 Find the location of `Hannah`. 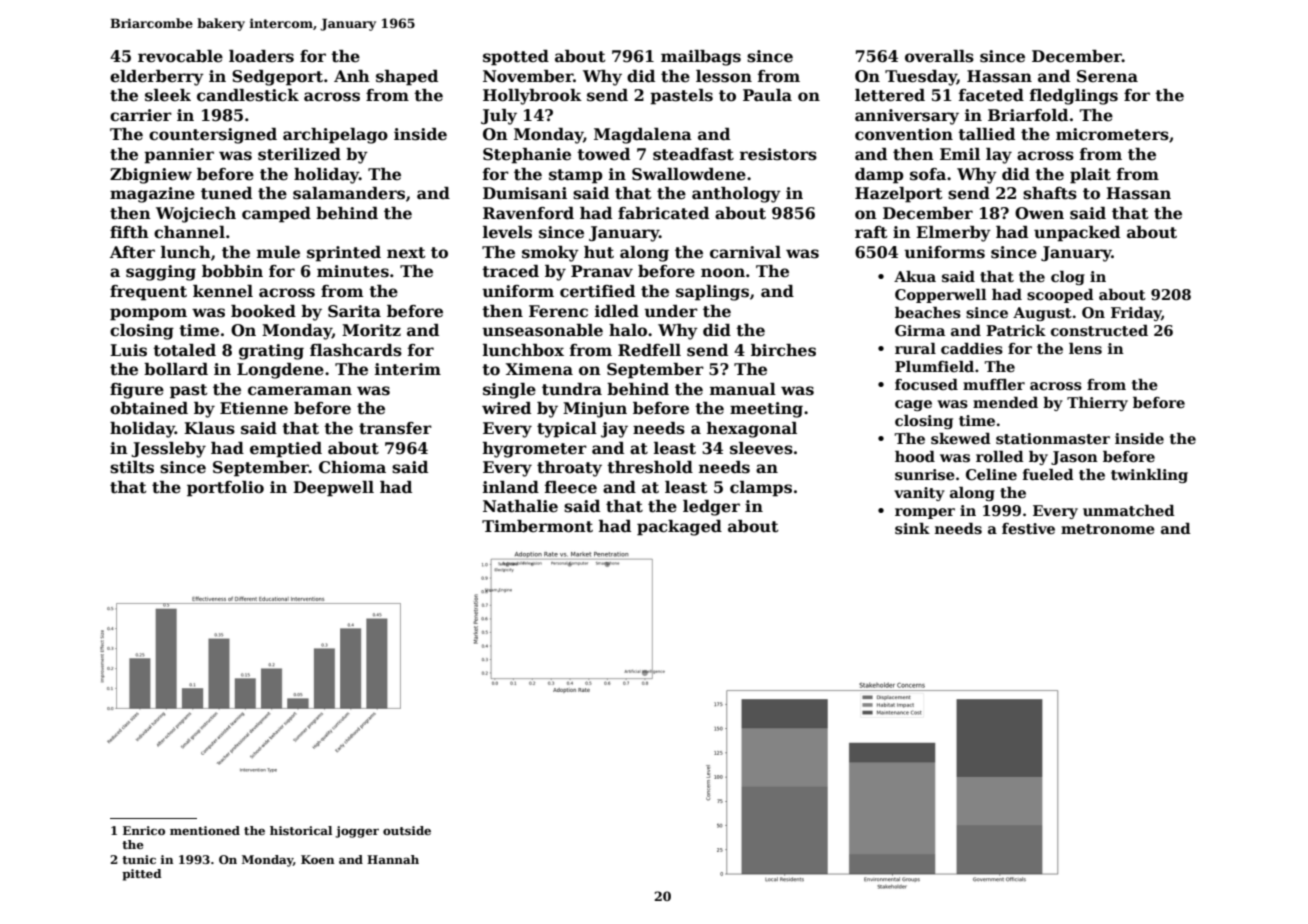

Hannah is located at coordinates (393, 859).
